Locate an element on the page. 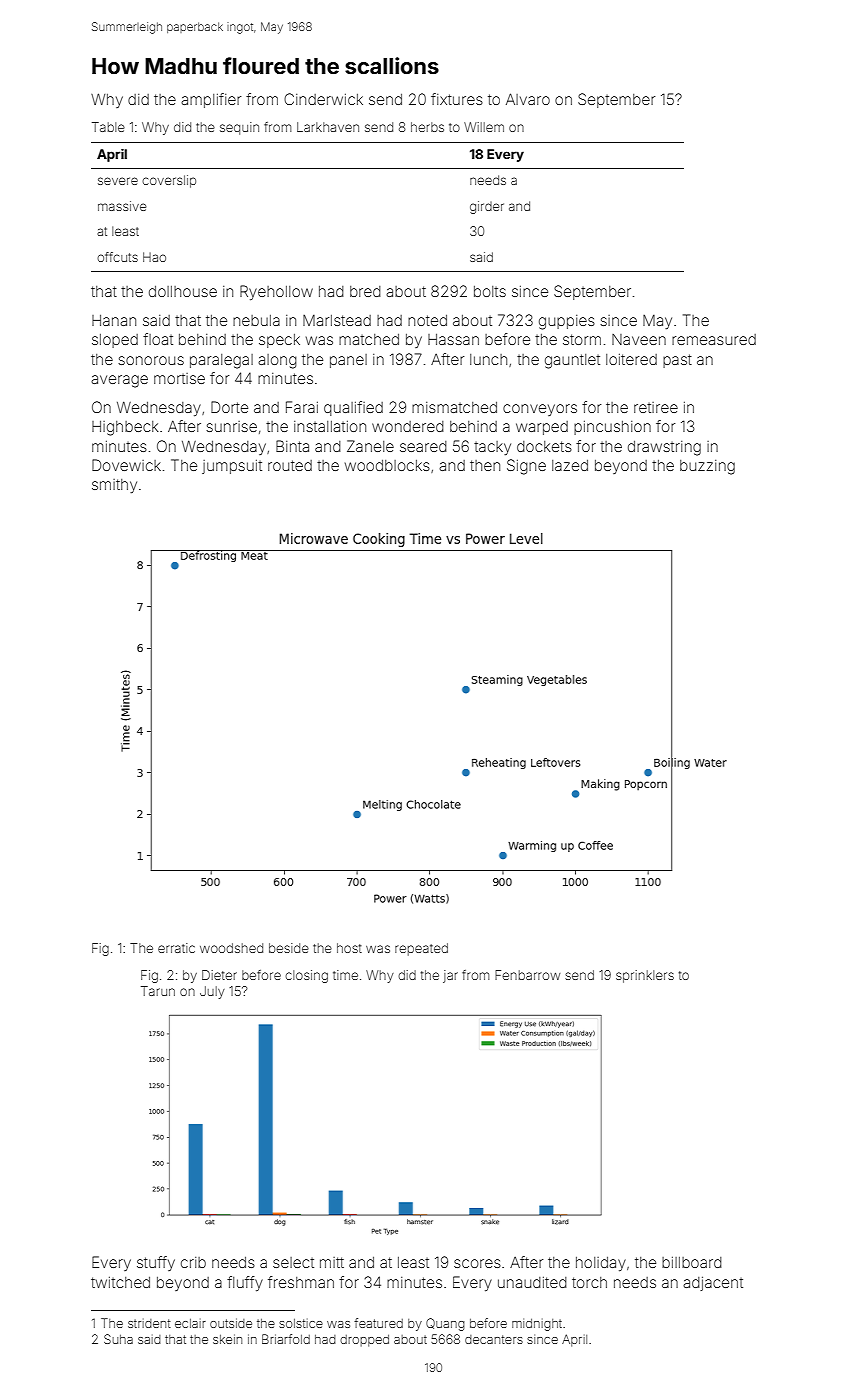  herbs is located at coordinates (427, 127).
